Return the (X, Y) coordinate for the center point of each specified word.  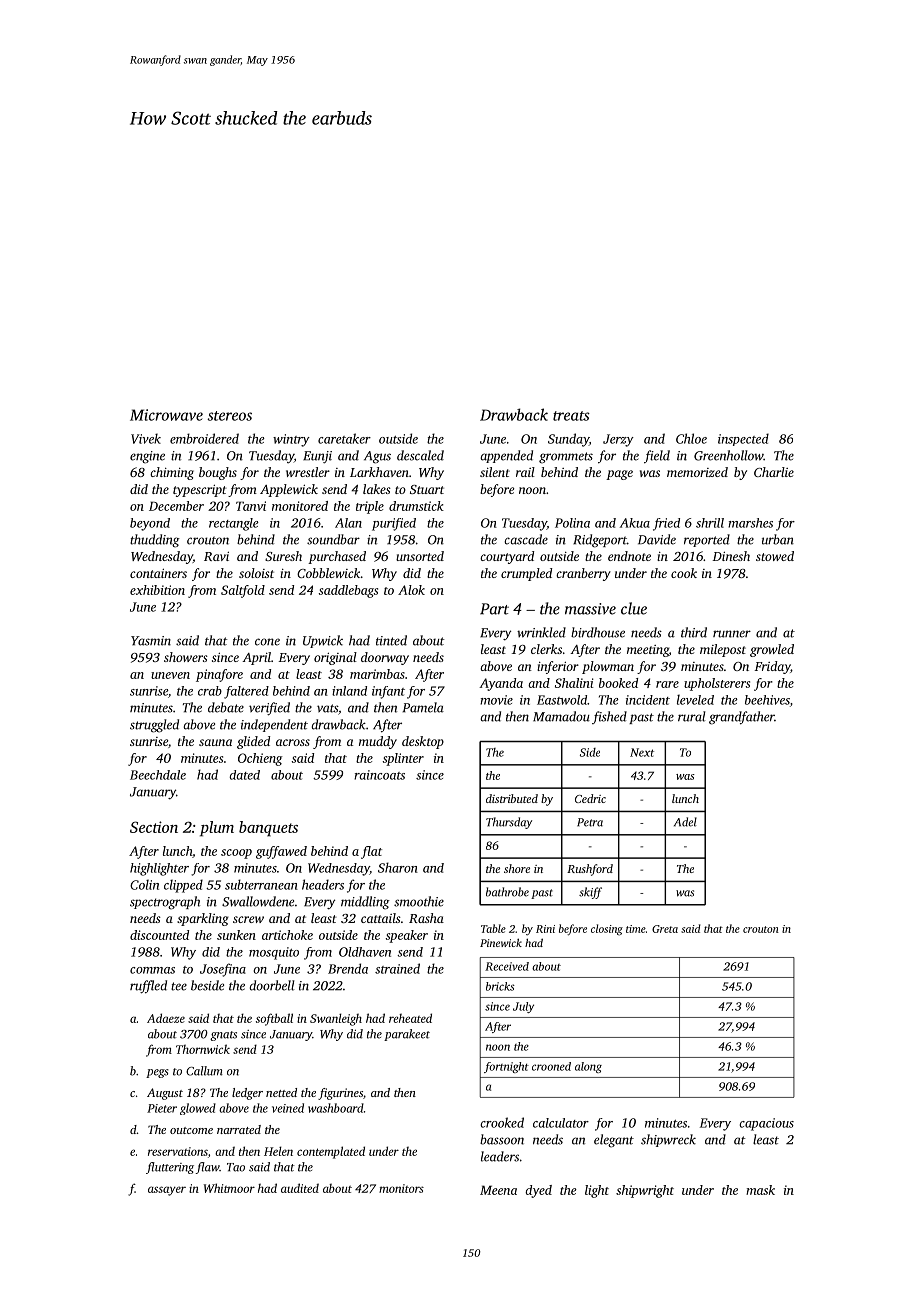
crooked (502, 1122)
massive (590, 609)
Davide (657, 539)
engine (147, 457)
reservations (178, 1151)
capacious (766, 1124)
